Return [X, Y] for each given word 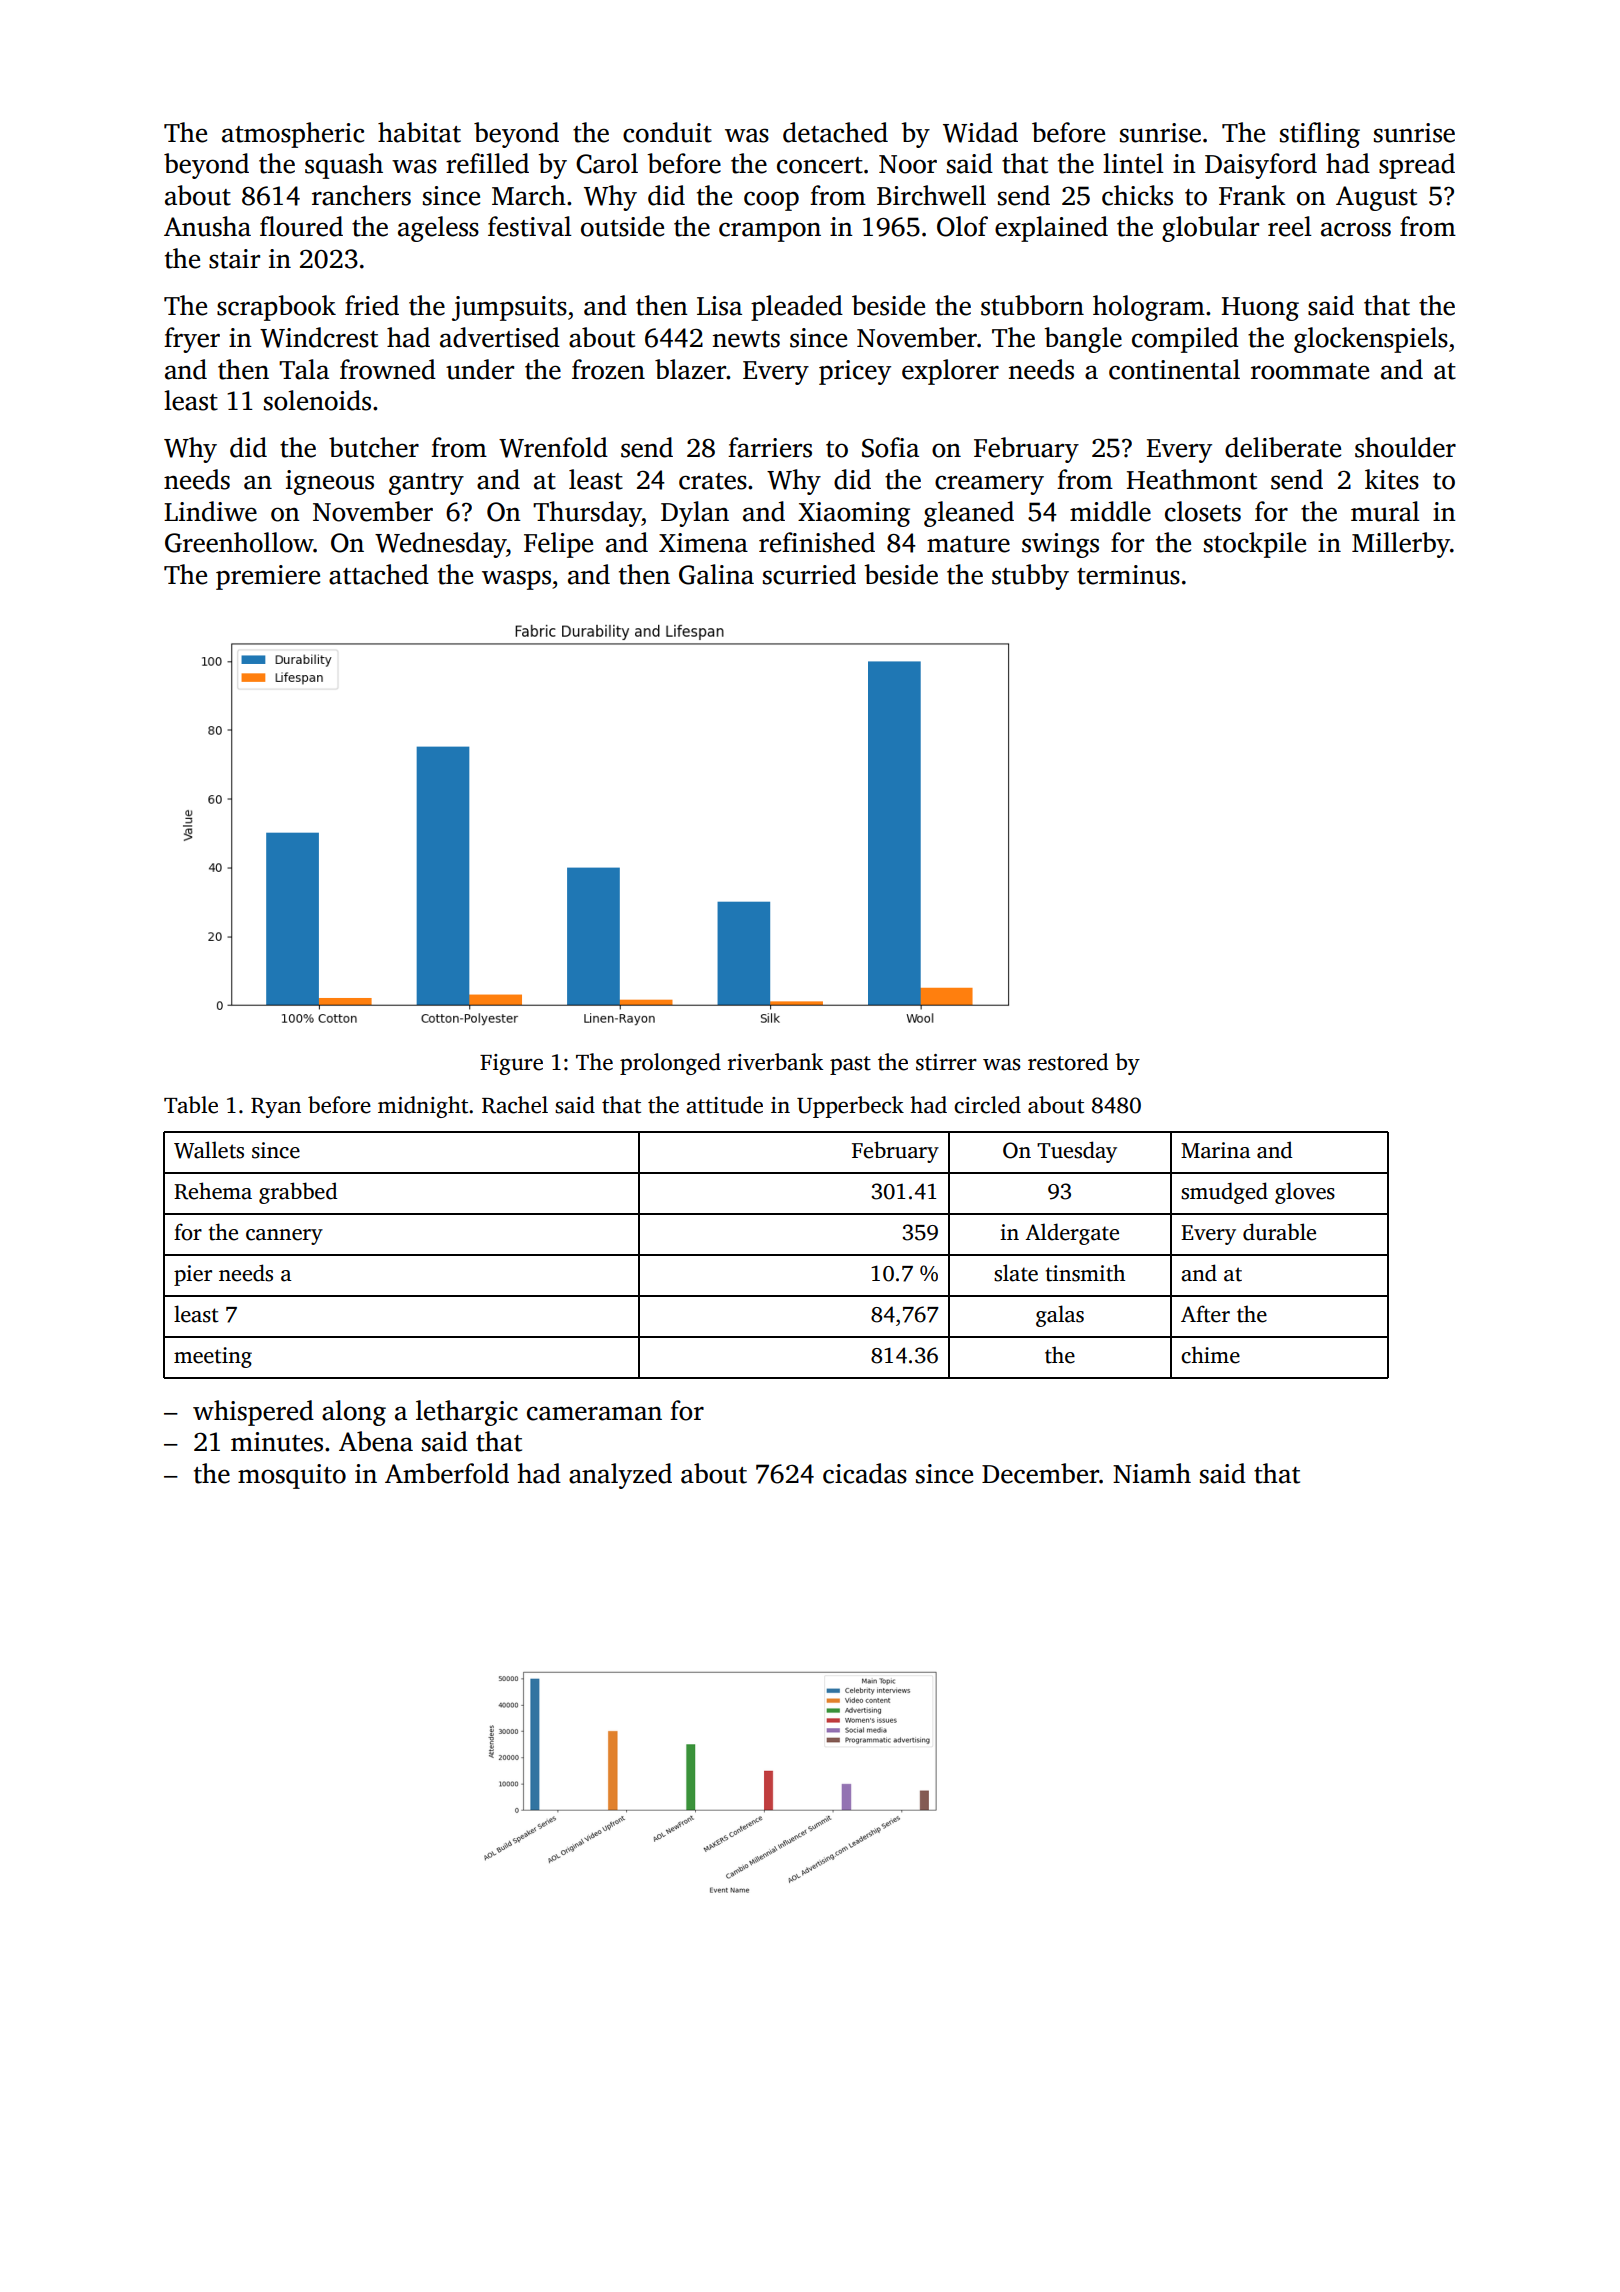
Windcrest [319, 337]
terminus [1128, 575]
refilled [487, 163]
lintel [1133, 163]
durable [1279, 1232]
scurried [809, 574]
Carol [607, 163]
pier [193, 1275]
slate [1016, 1273]
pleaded [797, 308]
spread [1417, 166]
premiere [268, 577]
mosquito [292, 1476]
